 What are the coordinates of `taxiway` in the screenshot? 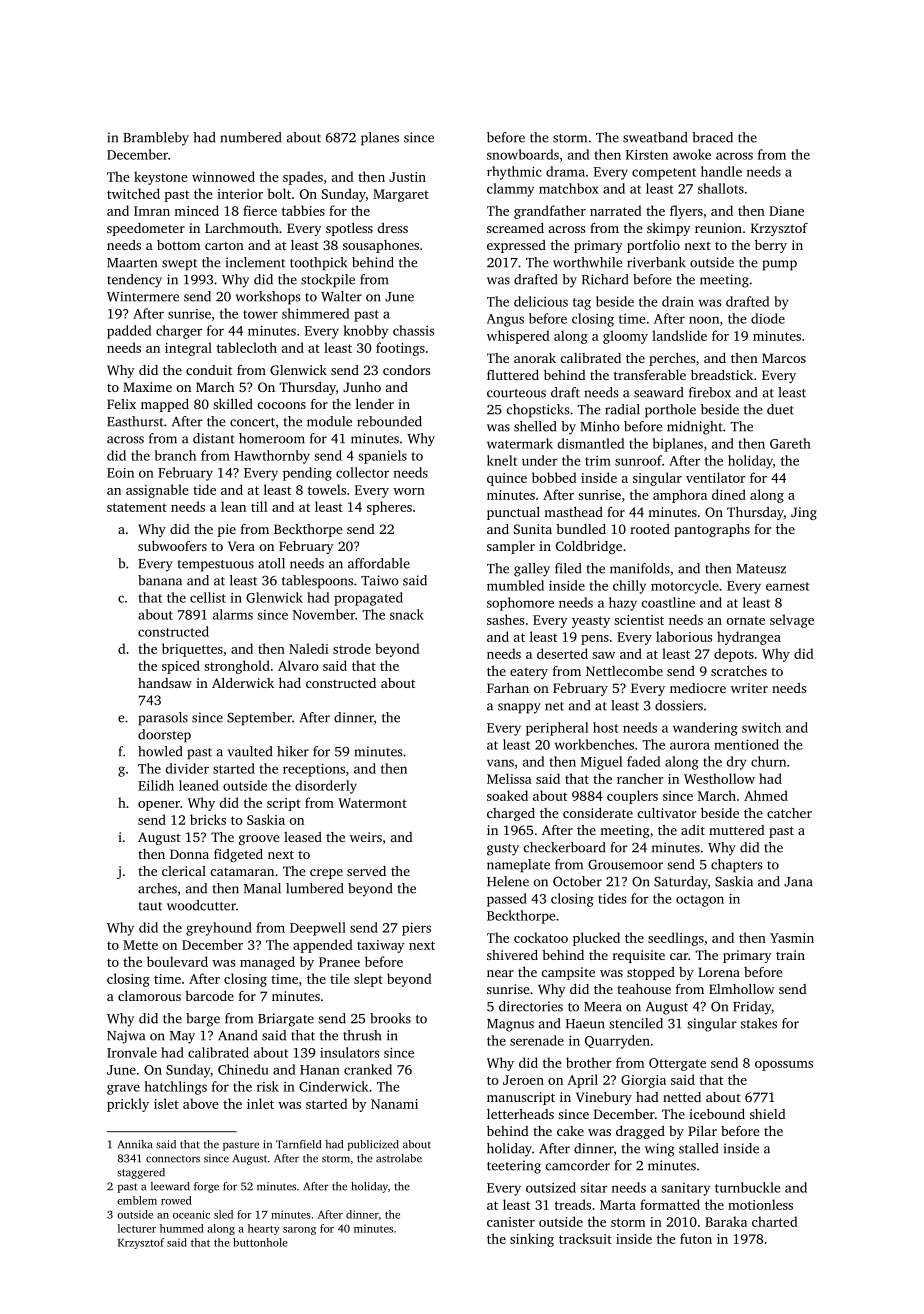 It's located at (381, 946).
